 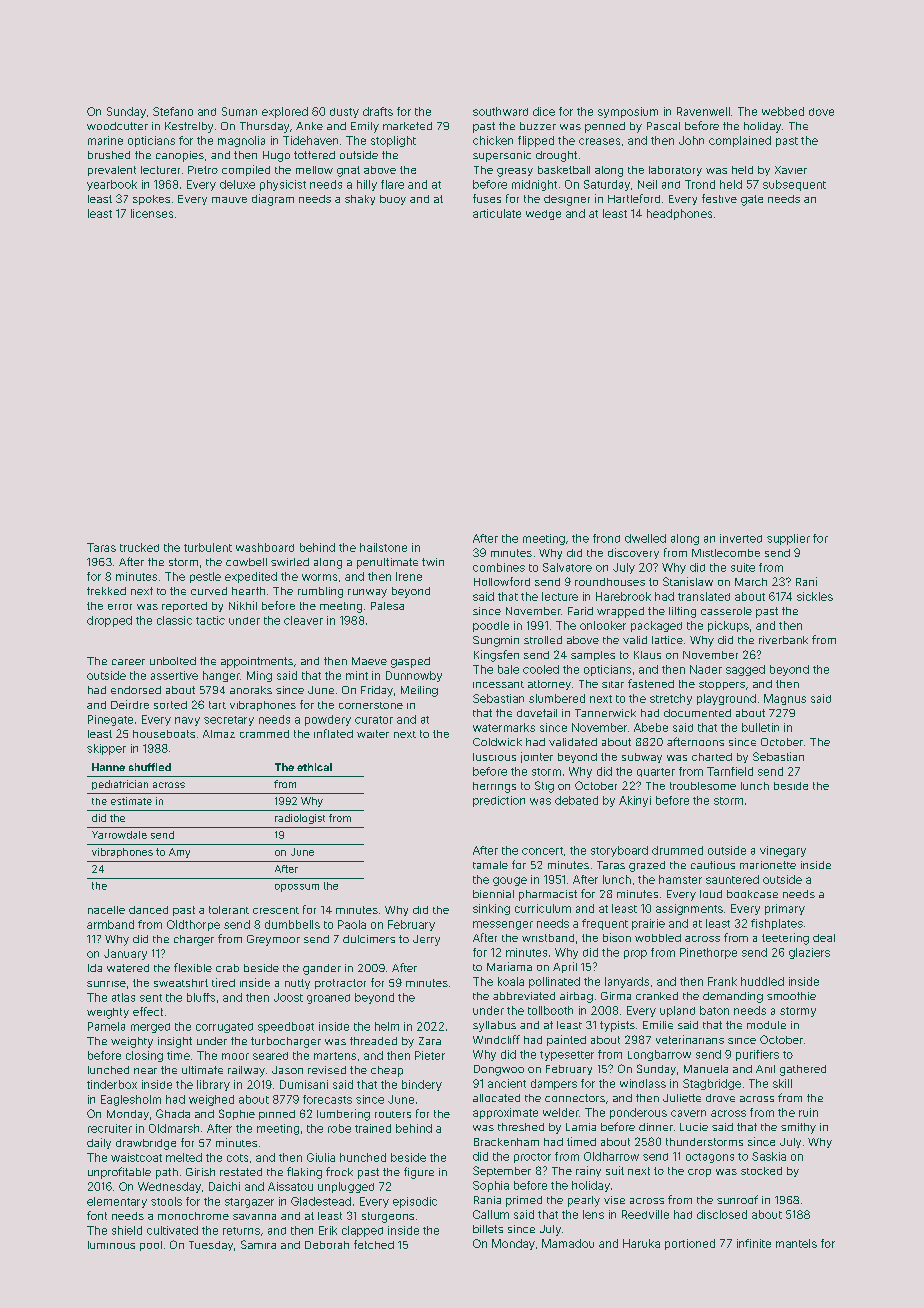 What do you see at coordinates (373, 734) in the screenshot?
I see `waiter` at bounding box center [373, 734].
